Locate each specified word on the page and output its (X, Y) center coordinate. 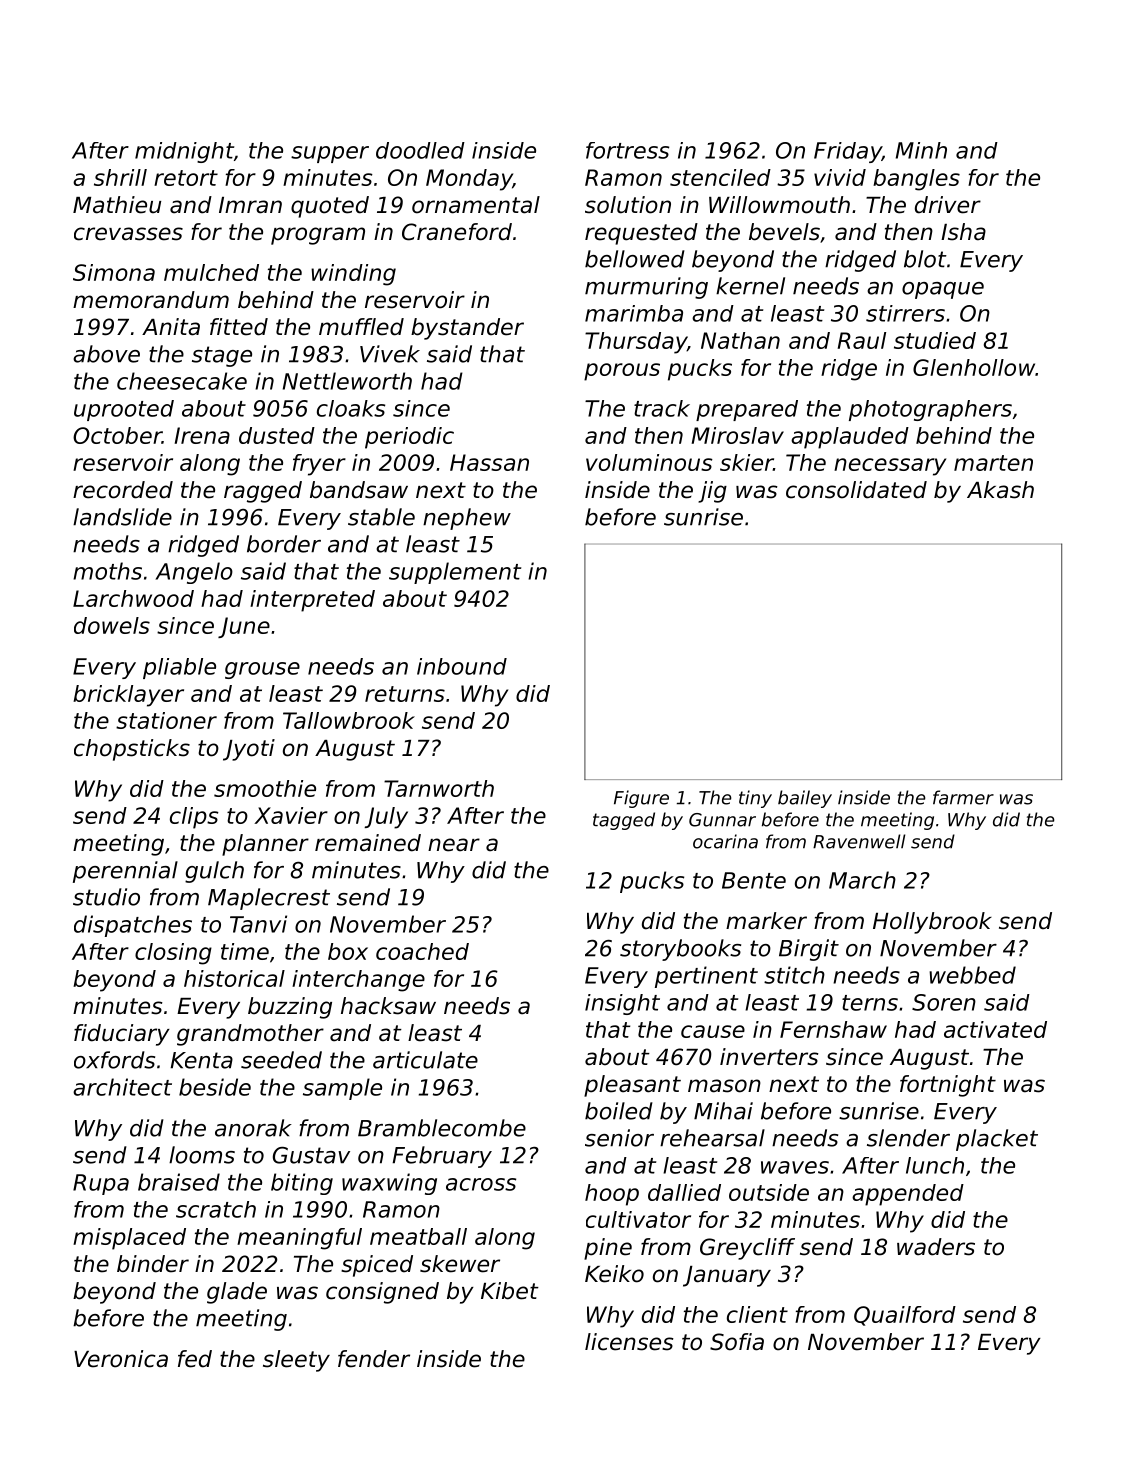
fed (195, 1359)
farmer (963, 797)
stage (222, 356)
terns (870, 1003)
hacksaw (388, 1006)
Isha (963, 232)
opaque (943, 290)
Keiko (614, 1274)
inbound (462, 666)
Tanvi (258, 924)
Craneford (457, 232)
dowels (112, 625)
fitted (239, 327)
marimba (634, 313)
